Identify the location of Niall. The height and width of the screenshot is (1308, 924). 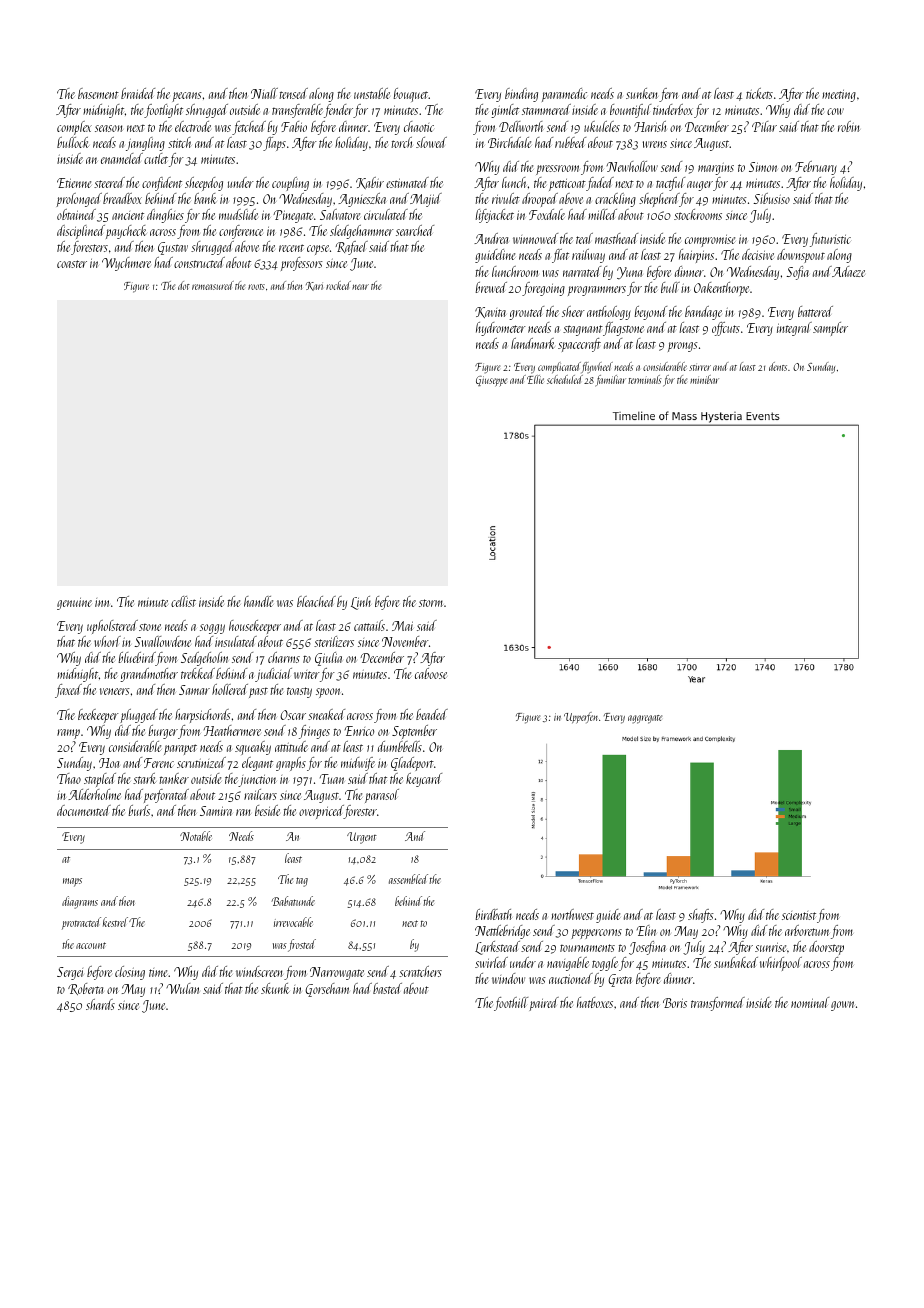
(264, 93).
